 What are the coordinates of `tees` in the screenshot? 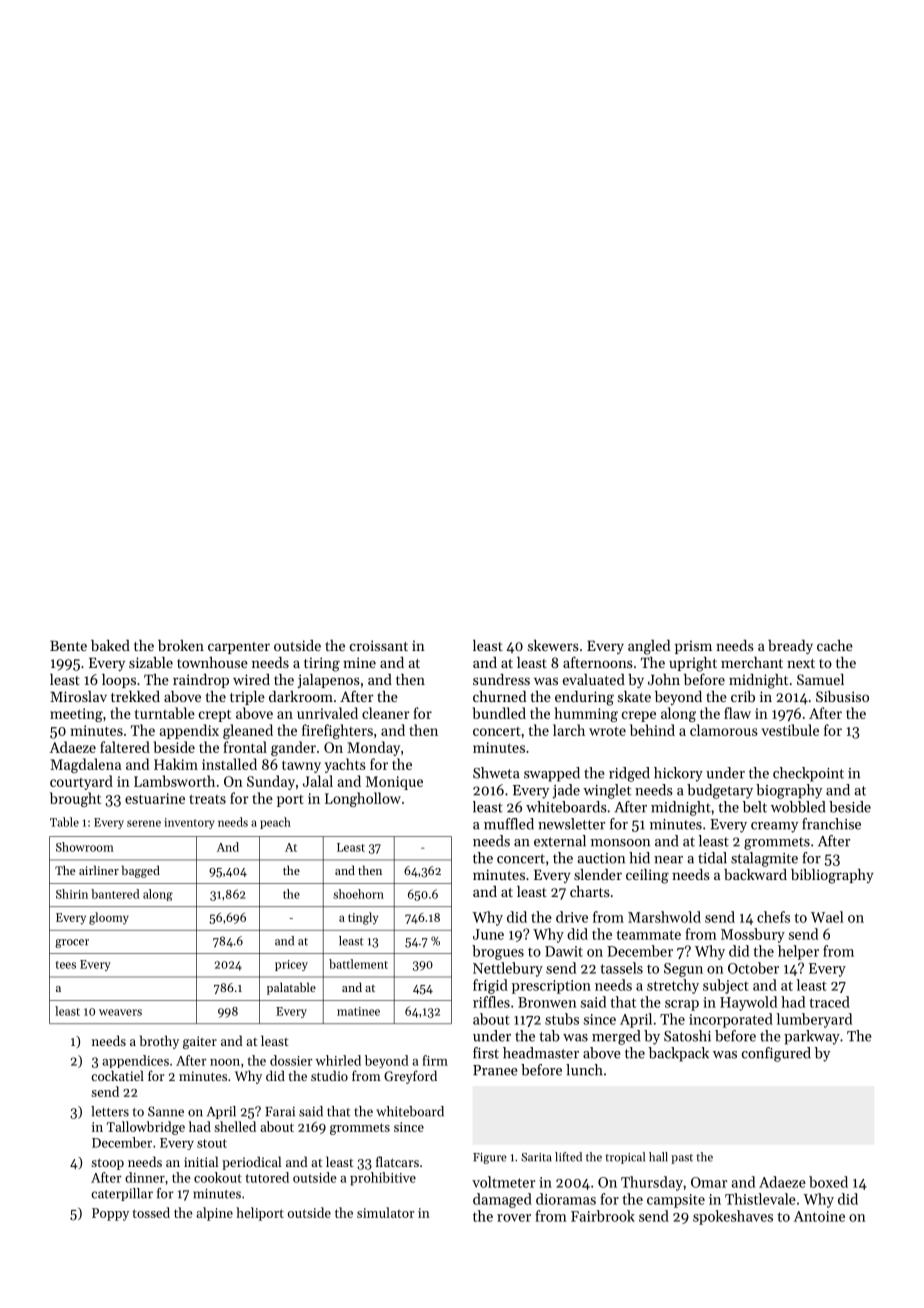 It's located at (66, 965).
